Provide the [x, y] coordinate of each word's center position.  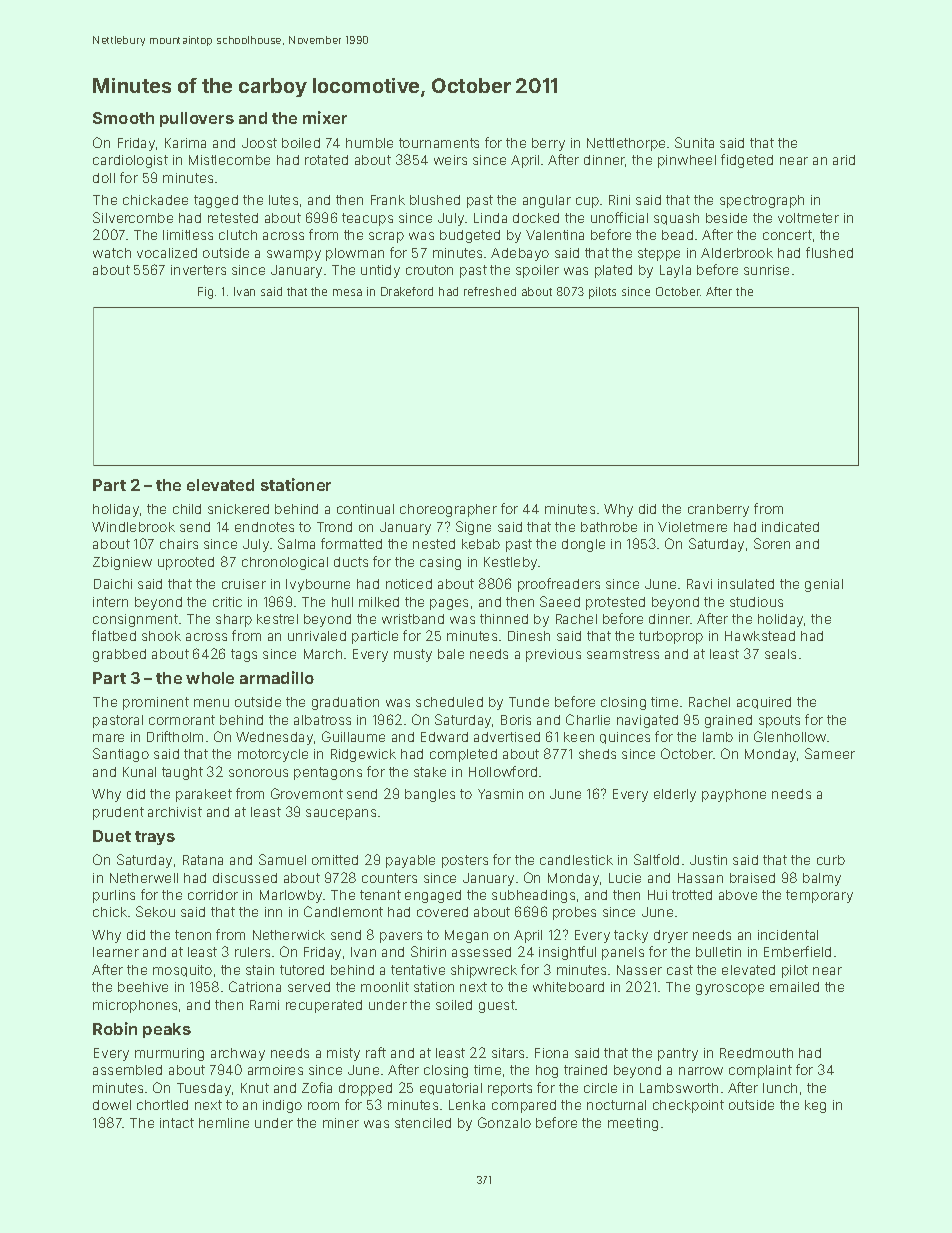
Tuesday [204, 1089]
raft [376, 1052]
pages [449, 604]
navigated [647, 721]
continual [365, 509]
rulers [252, 952]
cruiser [244, 584]
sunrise [766, 270]
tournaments [439, 143]
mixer [325, 117]
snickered [238, 509]
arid [844, 160]
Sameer [830, 753]
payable [410, 861]
